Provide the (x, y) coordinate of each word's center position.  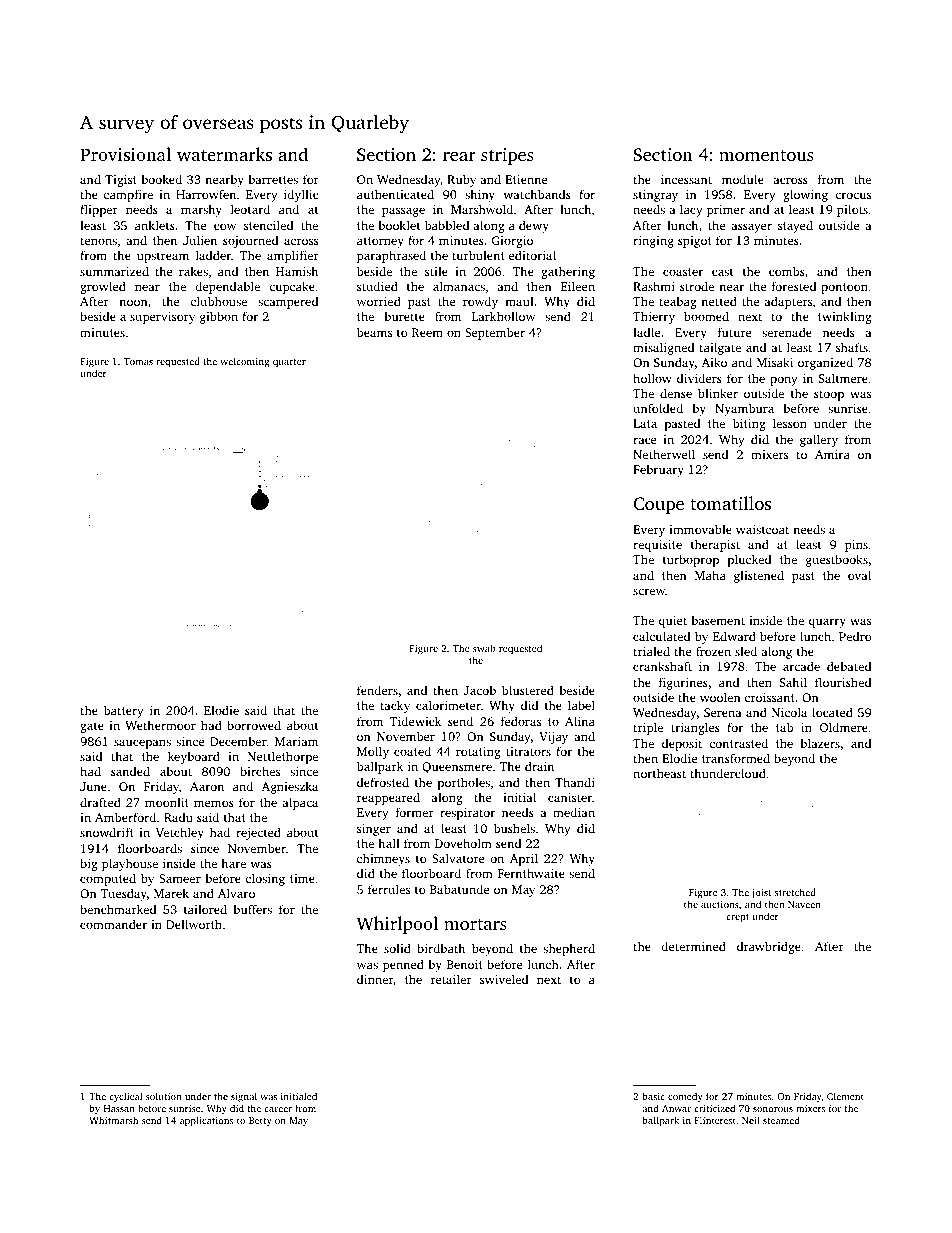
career (278, 1109)
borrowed (254, 725)
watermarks (224, 154)
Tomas (138, 361)
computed (108, 879)
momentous (766, 155)
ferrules (389, 889)
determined (693, 946)
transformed (736, 758)
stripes (507, 156)
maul (519, 301)
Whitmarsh (113, 1120)
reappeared (388, 798)
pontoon (844, 288)
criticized (714, 1108)
